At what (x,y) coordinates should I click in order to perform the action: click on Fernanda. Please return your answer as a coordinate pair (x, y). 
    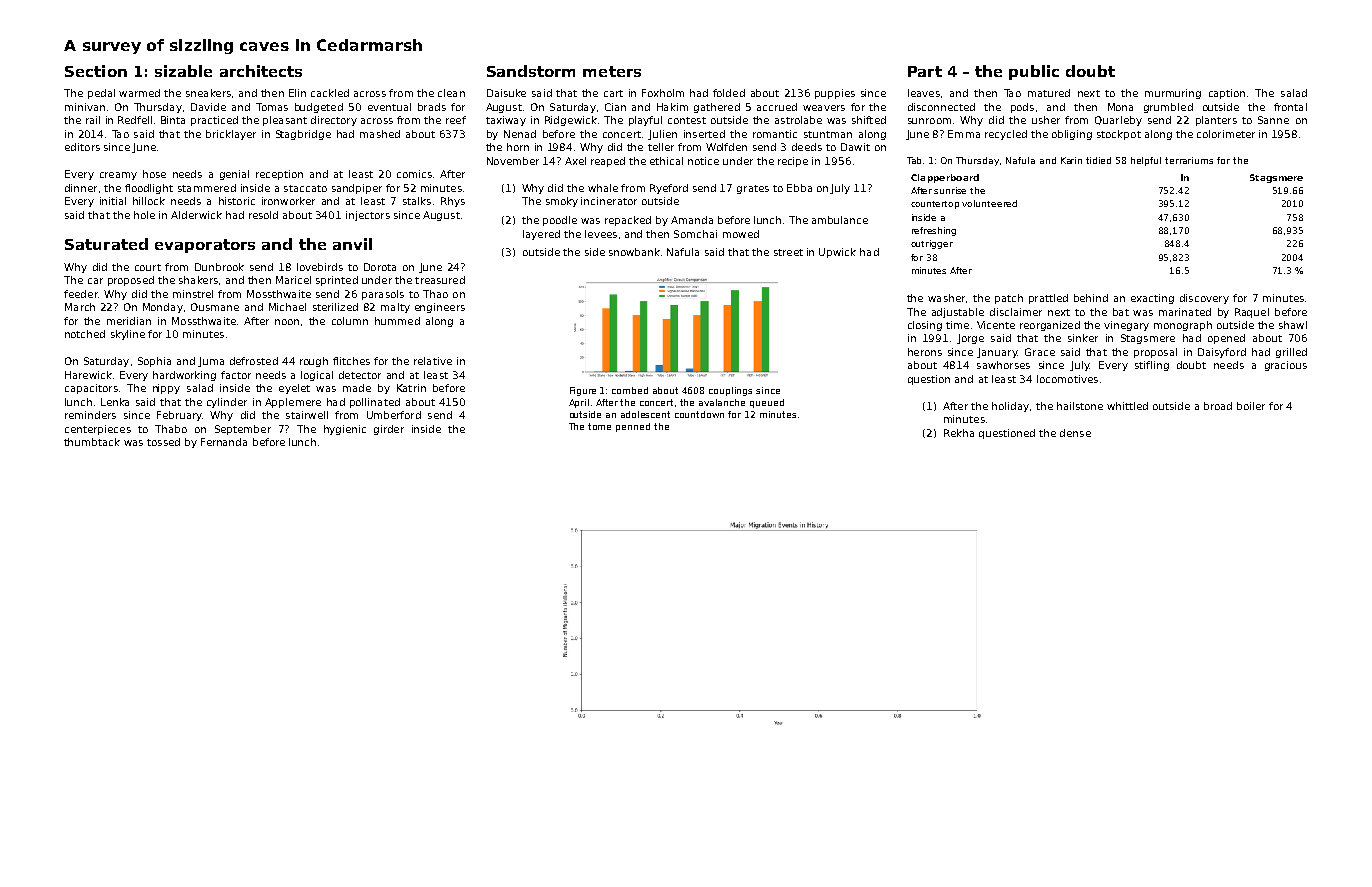
    Looking at the image, I should click on (224, 442).
